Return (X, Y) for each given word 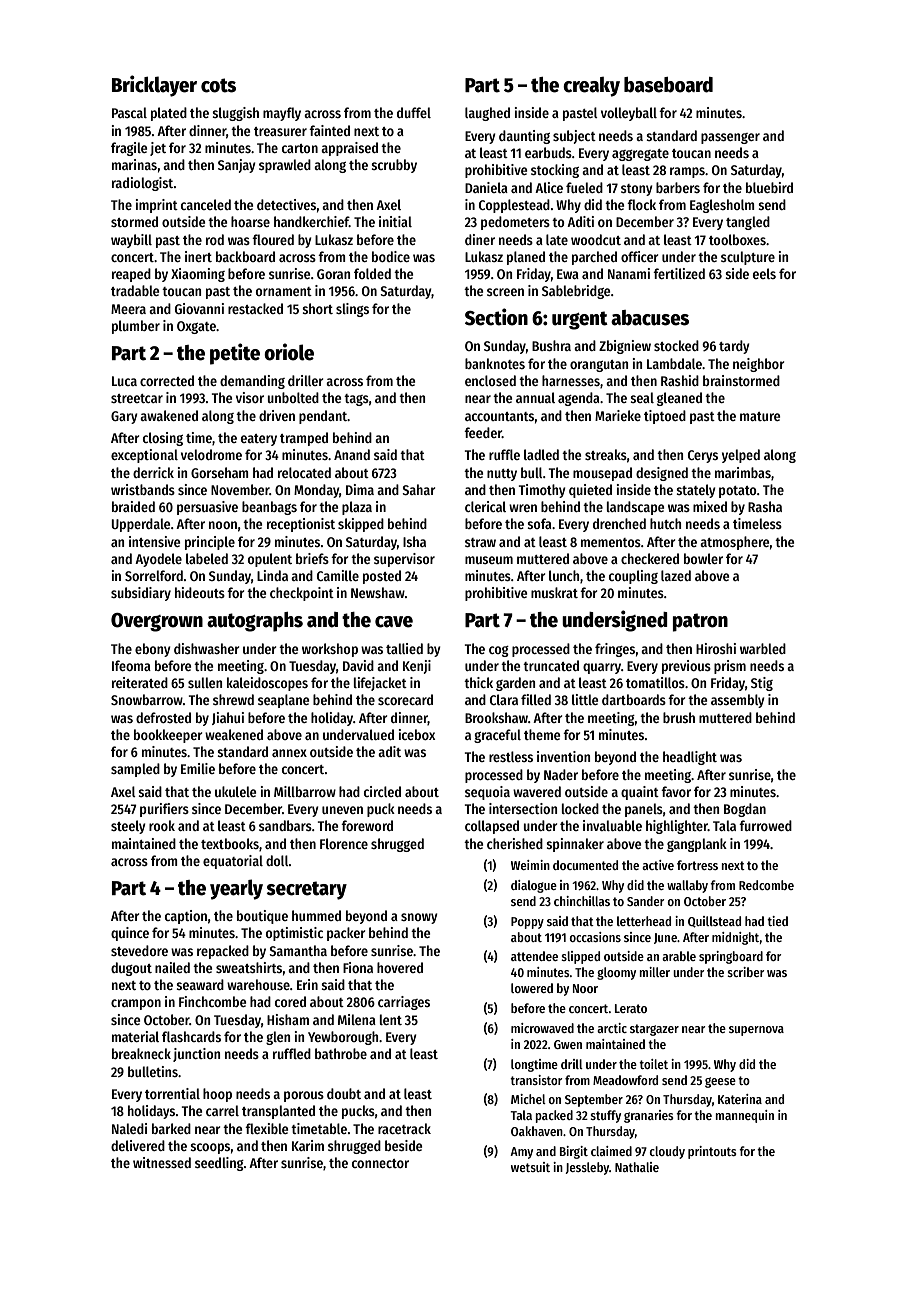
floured (273, 239)
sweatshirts (249, 967)
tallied (404, 648)
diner (480, 239)
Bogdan (745, 810)
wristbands (143, 489)
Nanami (629, 273)
